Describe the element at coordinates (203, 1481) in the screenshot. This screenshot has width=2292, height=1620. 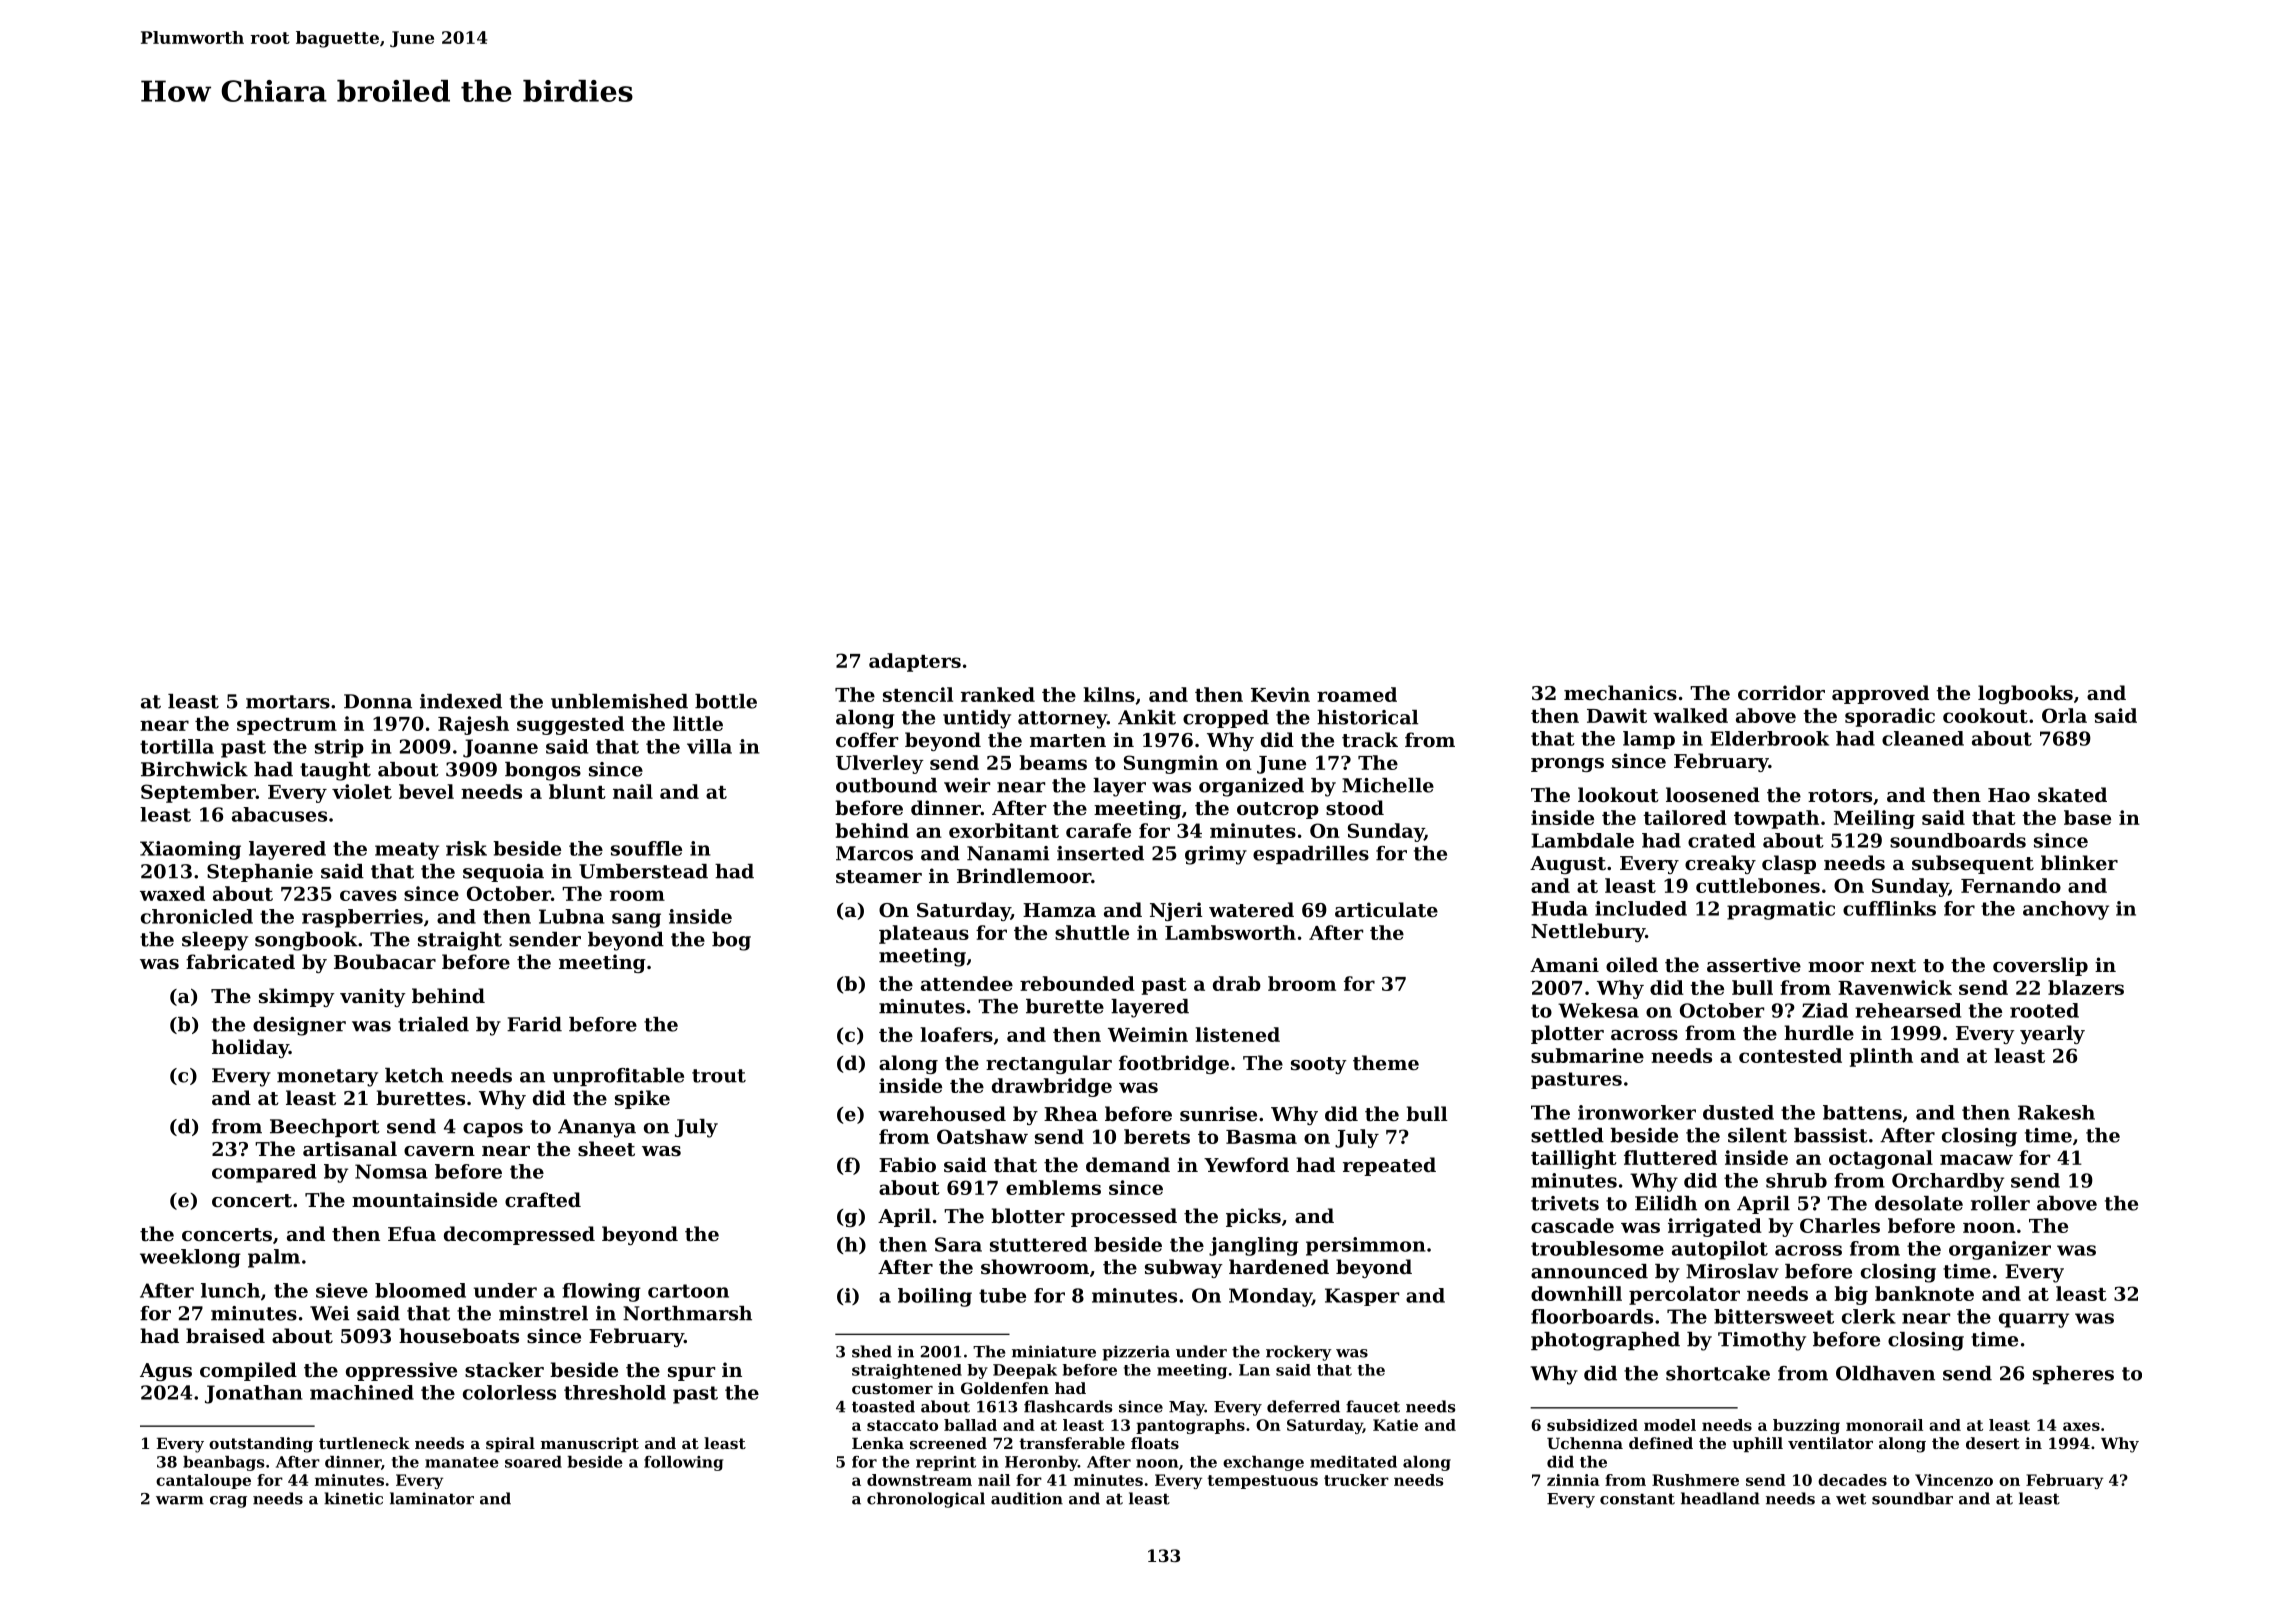
I see `cantaloupe` at that location.
